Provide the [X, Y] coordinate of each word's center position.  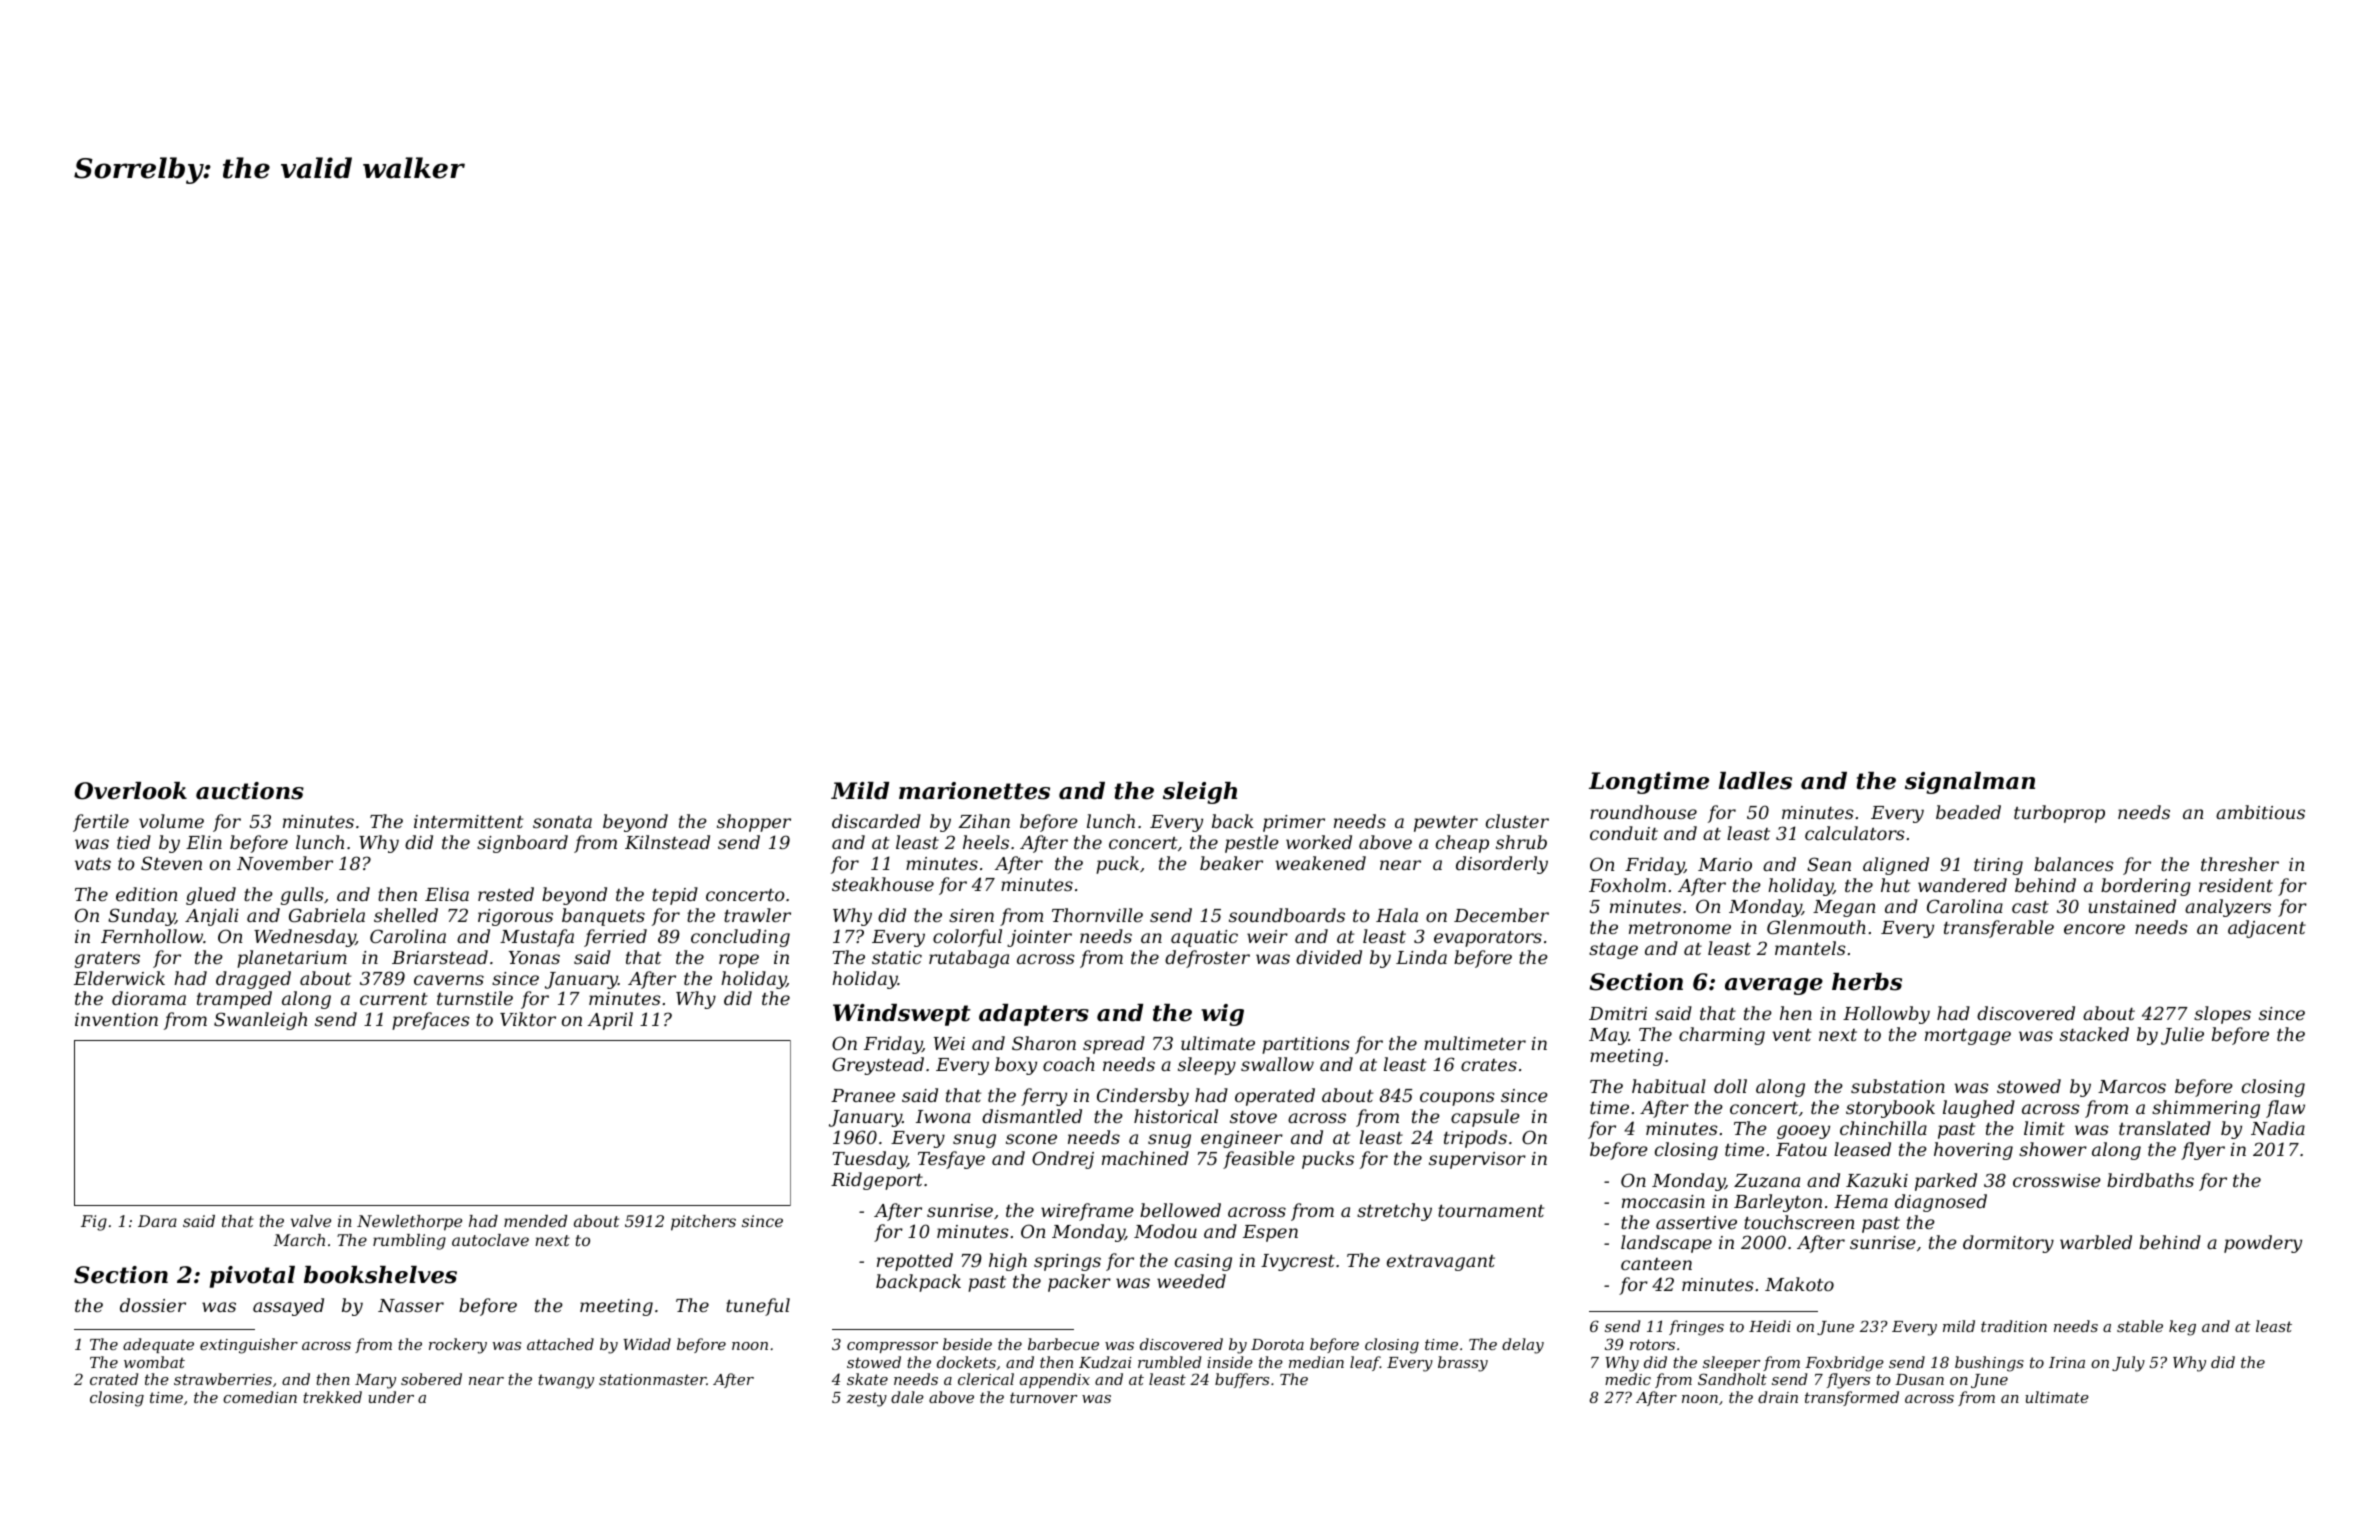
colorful [967, 938]
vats [93, 864]
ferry [1044, 1097]
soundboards [1287, 915]
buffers [1242, 1380]
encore [2094, 929]
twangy [566, 1381]
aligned [1896, 866]
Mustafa [537, 938]
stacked [2094, 1034]
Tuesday [869, 1160]
